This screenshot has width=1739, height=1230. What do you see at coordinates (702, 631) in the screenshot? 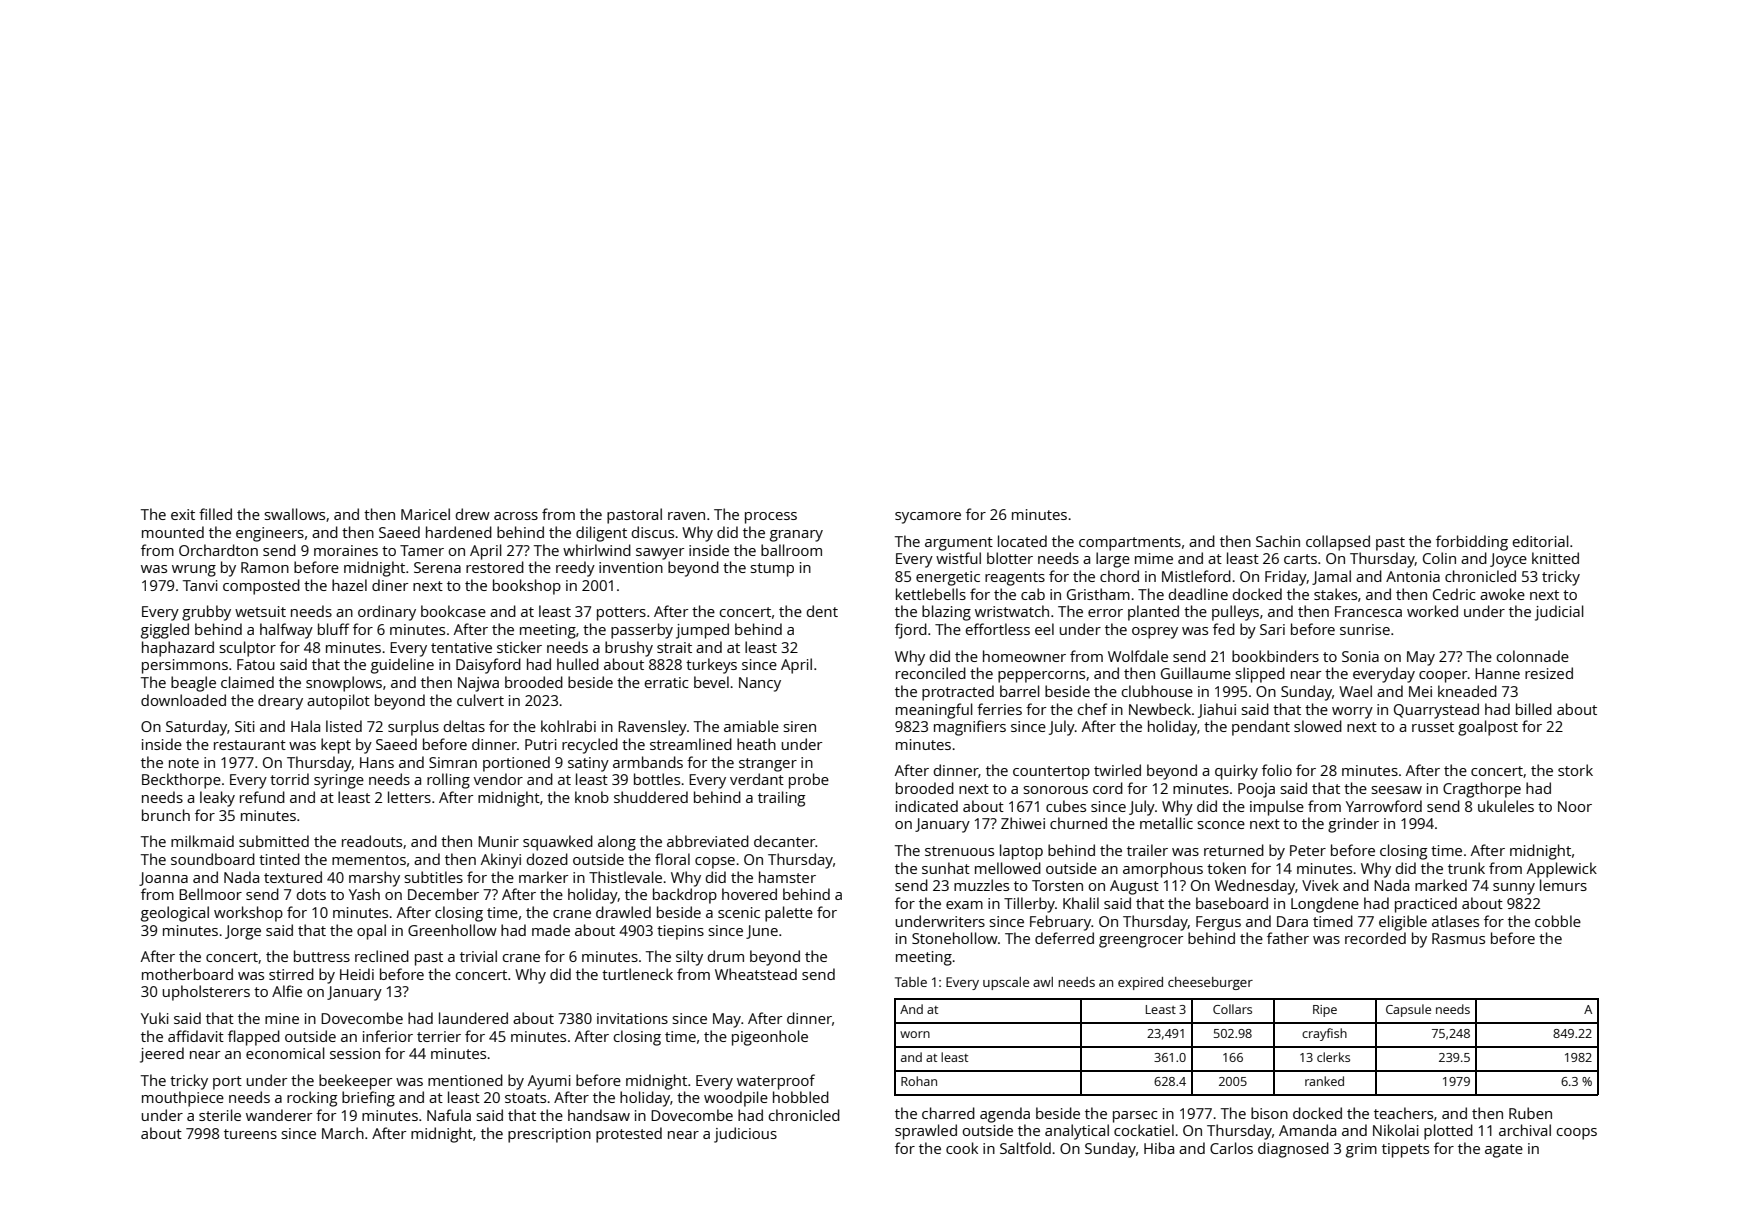
I see `jumped` at bounding box center [702, 631].
